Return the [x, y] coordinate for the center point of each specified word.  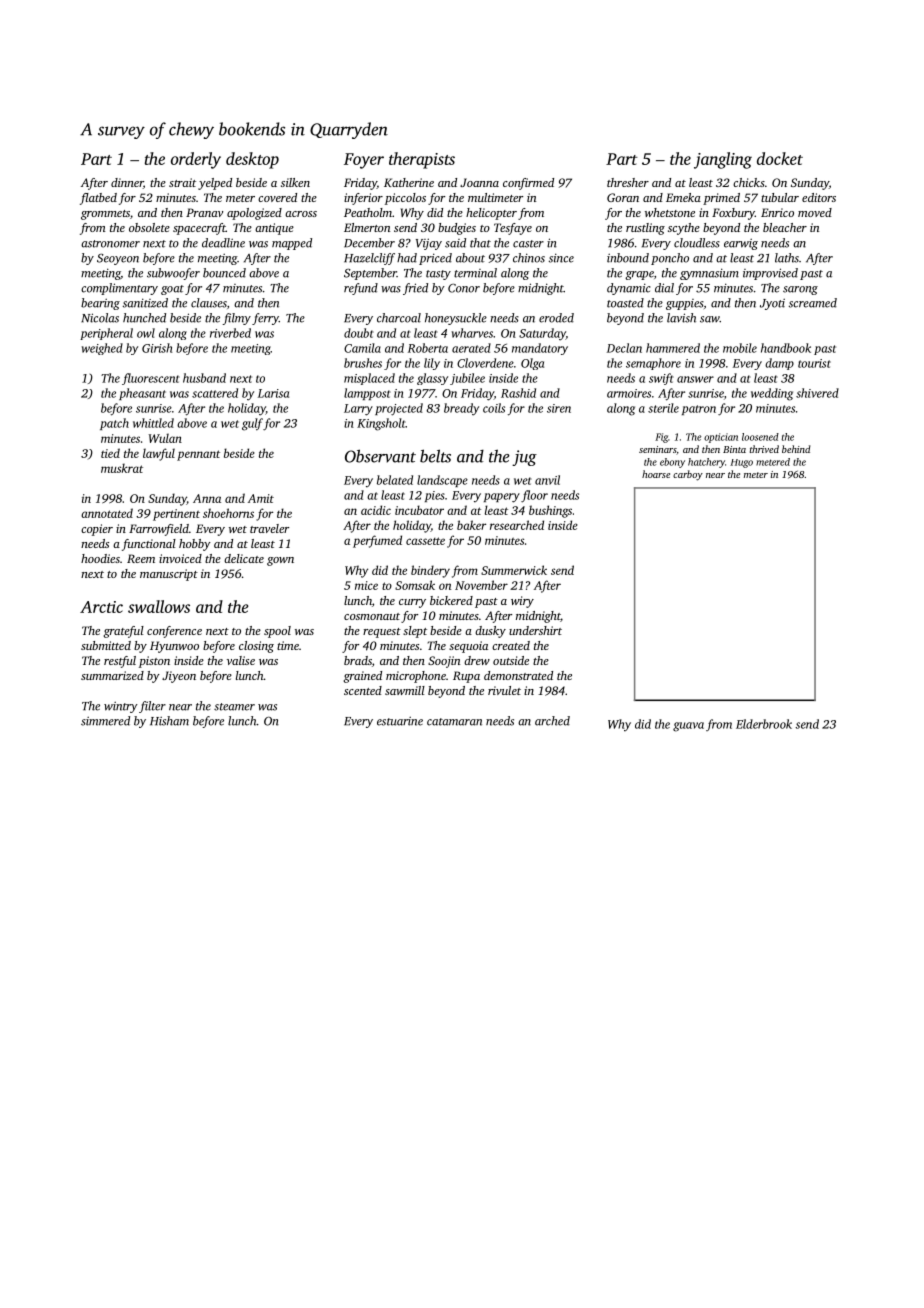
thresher [628, 182]
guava [688, 727]
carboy [688, 475]
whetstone [670, 212]
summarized [112, 675]
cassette [425, 541]
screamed [813, 303]
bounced [224, 273]
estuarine [400, 721]
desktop [252, 160]
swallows [159, 606]
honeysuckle [456, 319]
